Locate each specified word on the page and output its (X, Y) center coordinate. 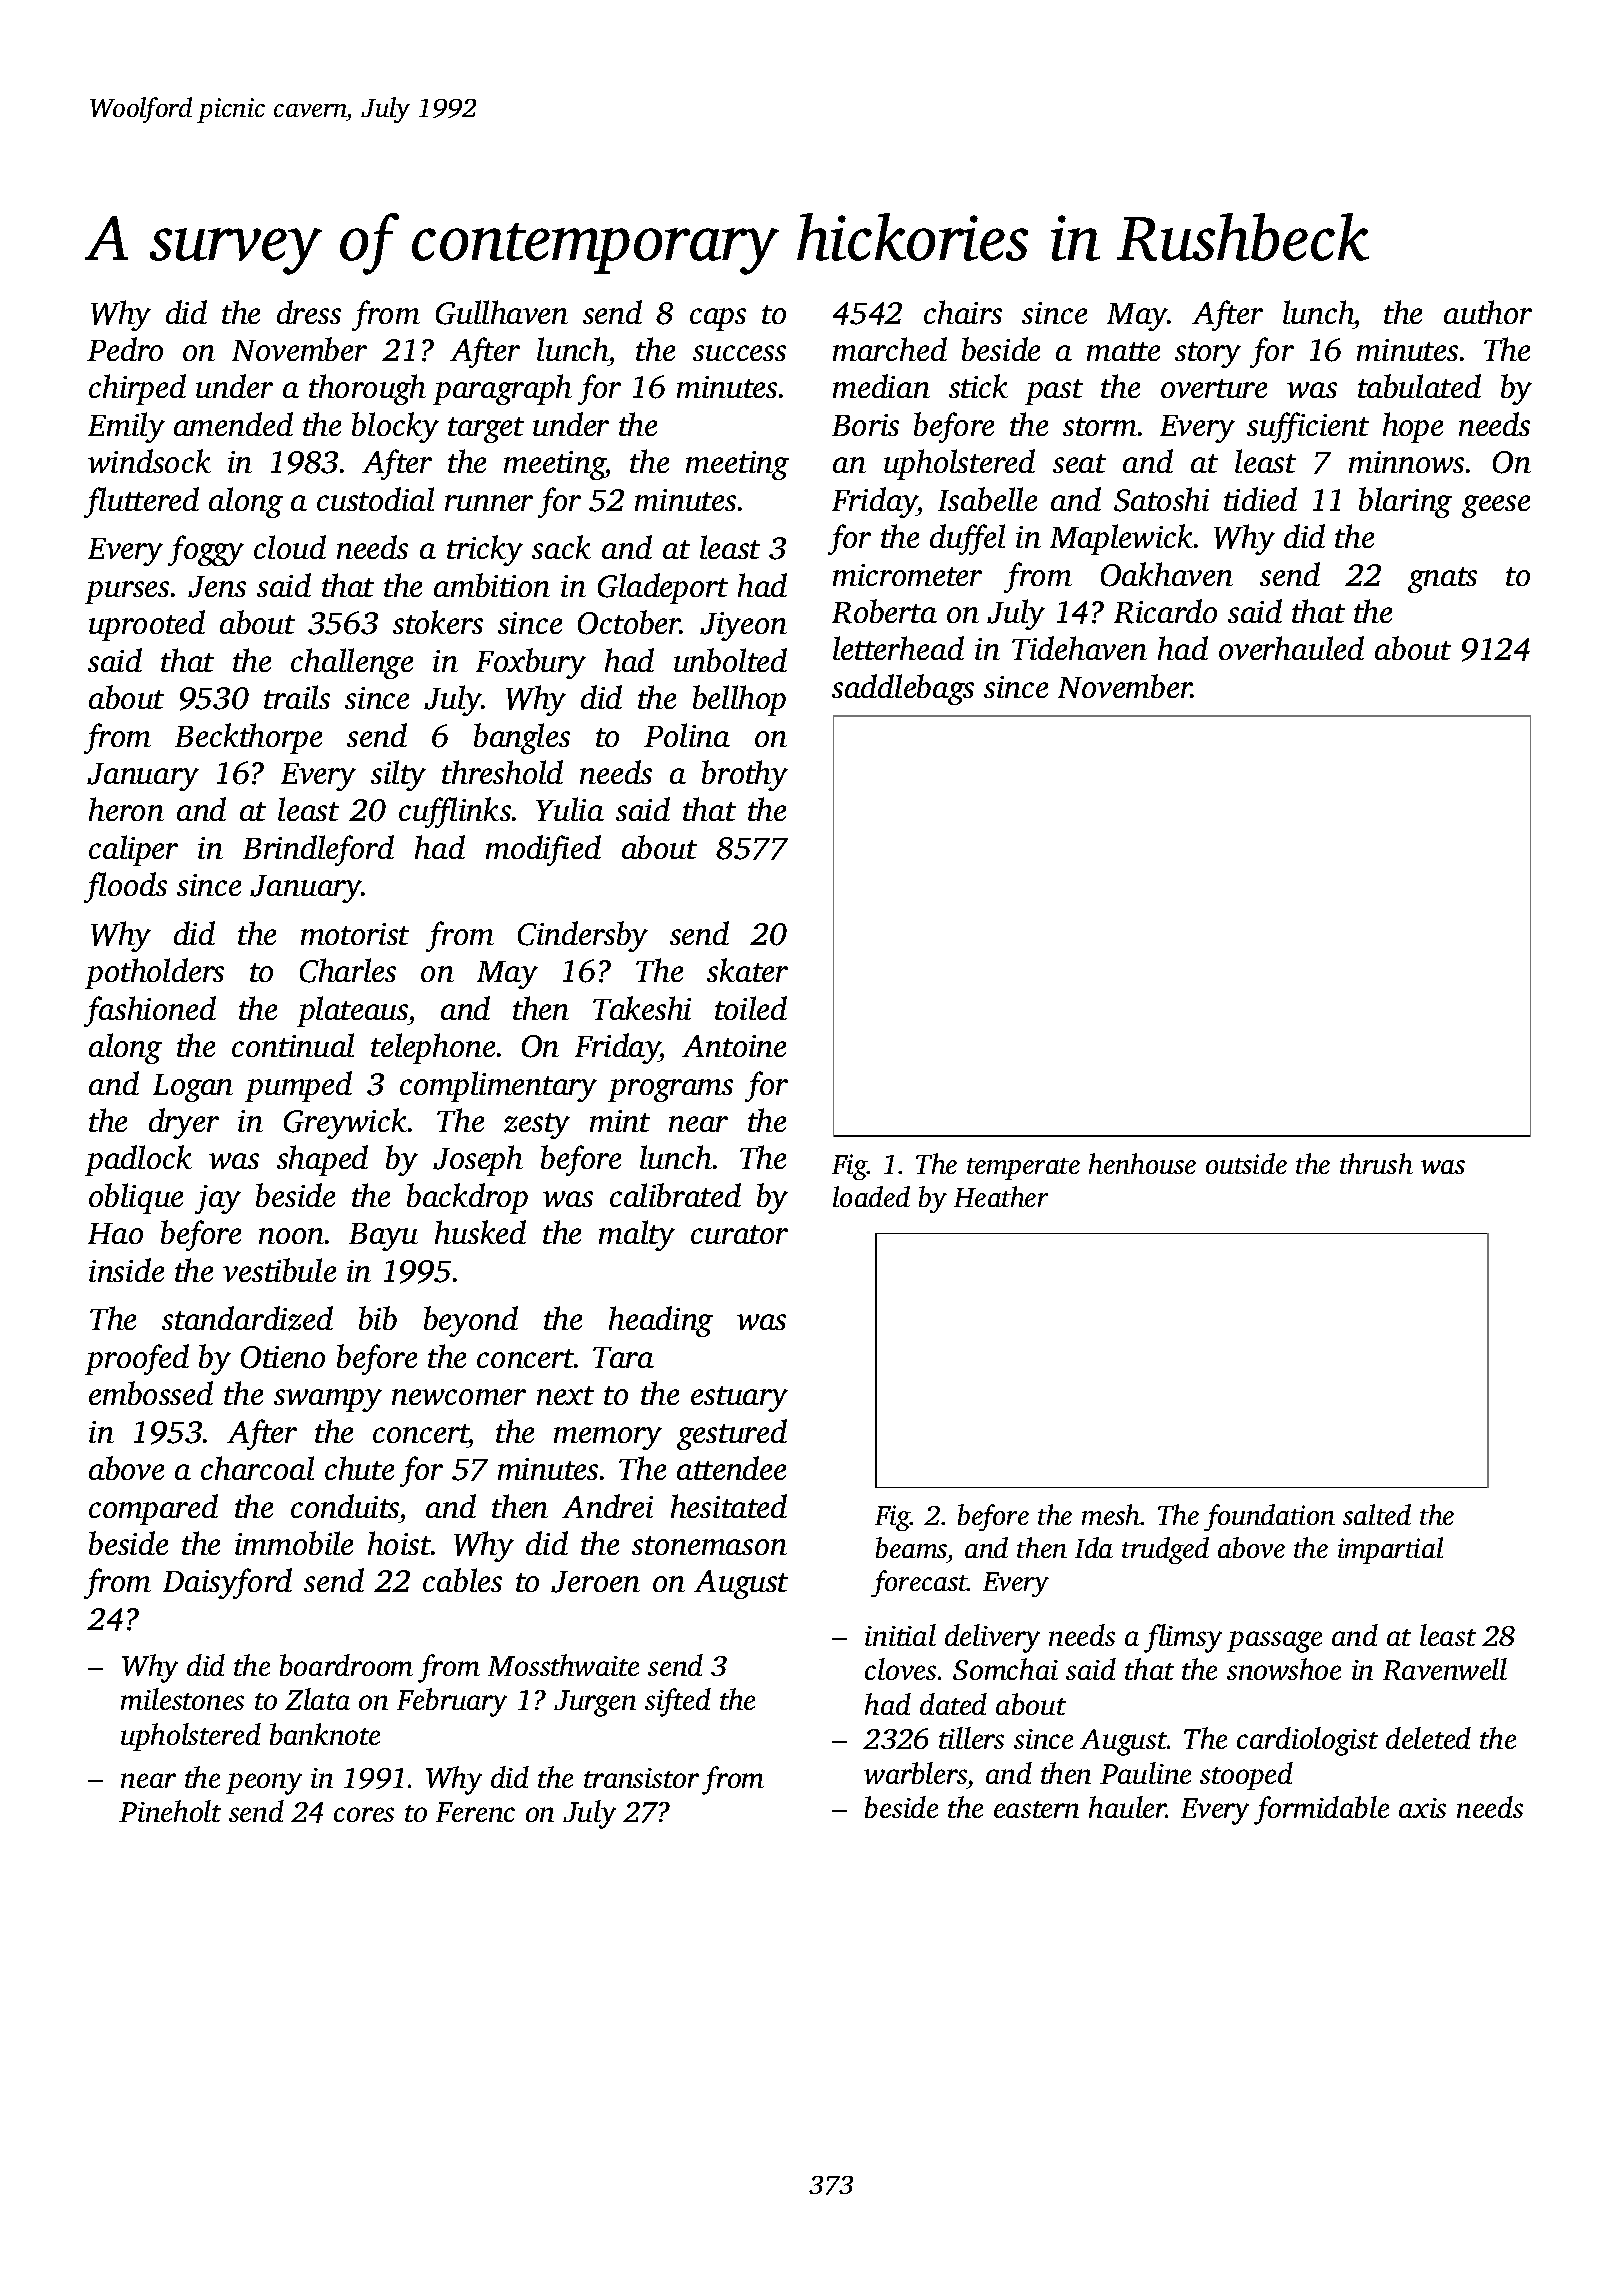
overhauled (1291, 648)
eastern (1036, 1809)
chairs (963, 312)
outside (1246, 1163)
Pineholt (170, 1811)
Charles (348, 970)
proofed (137, 1359)
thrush (1376, 1163)
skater (747, 970)
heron (126, 809)
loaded (871, 1196)
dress (309, 312)
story (1208, 355)
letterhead (898, 648)
